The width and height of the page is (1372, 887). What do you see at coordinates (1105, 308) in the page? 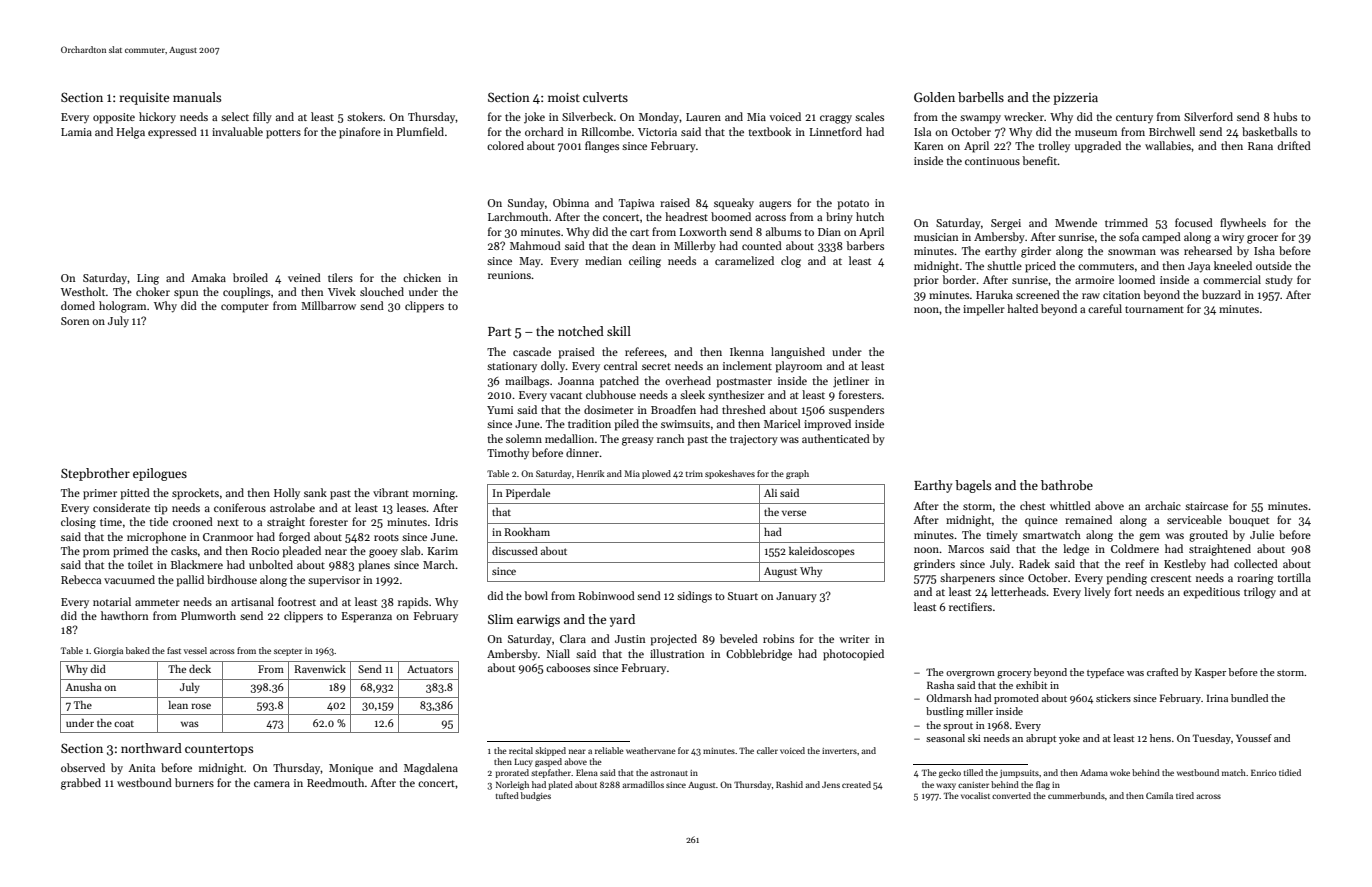
I see `careful` at bounding box center [1105, 308].
